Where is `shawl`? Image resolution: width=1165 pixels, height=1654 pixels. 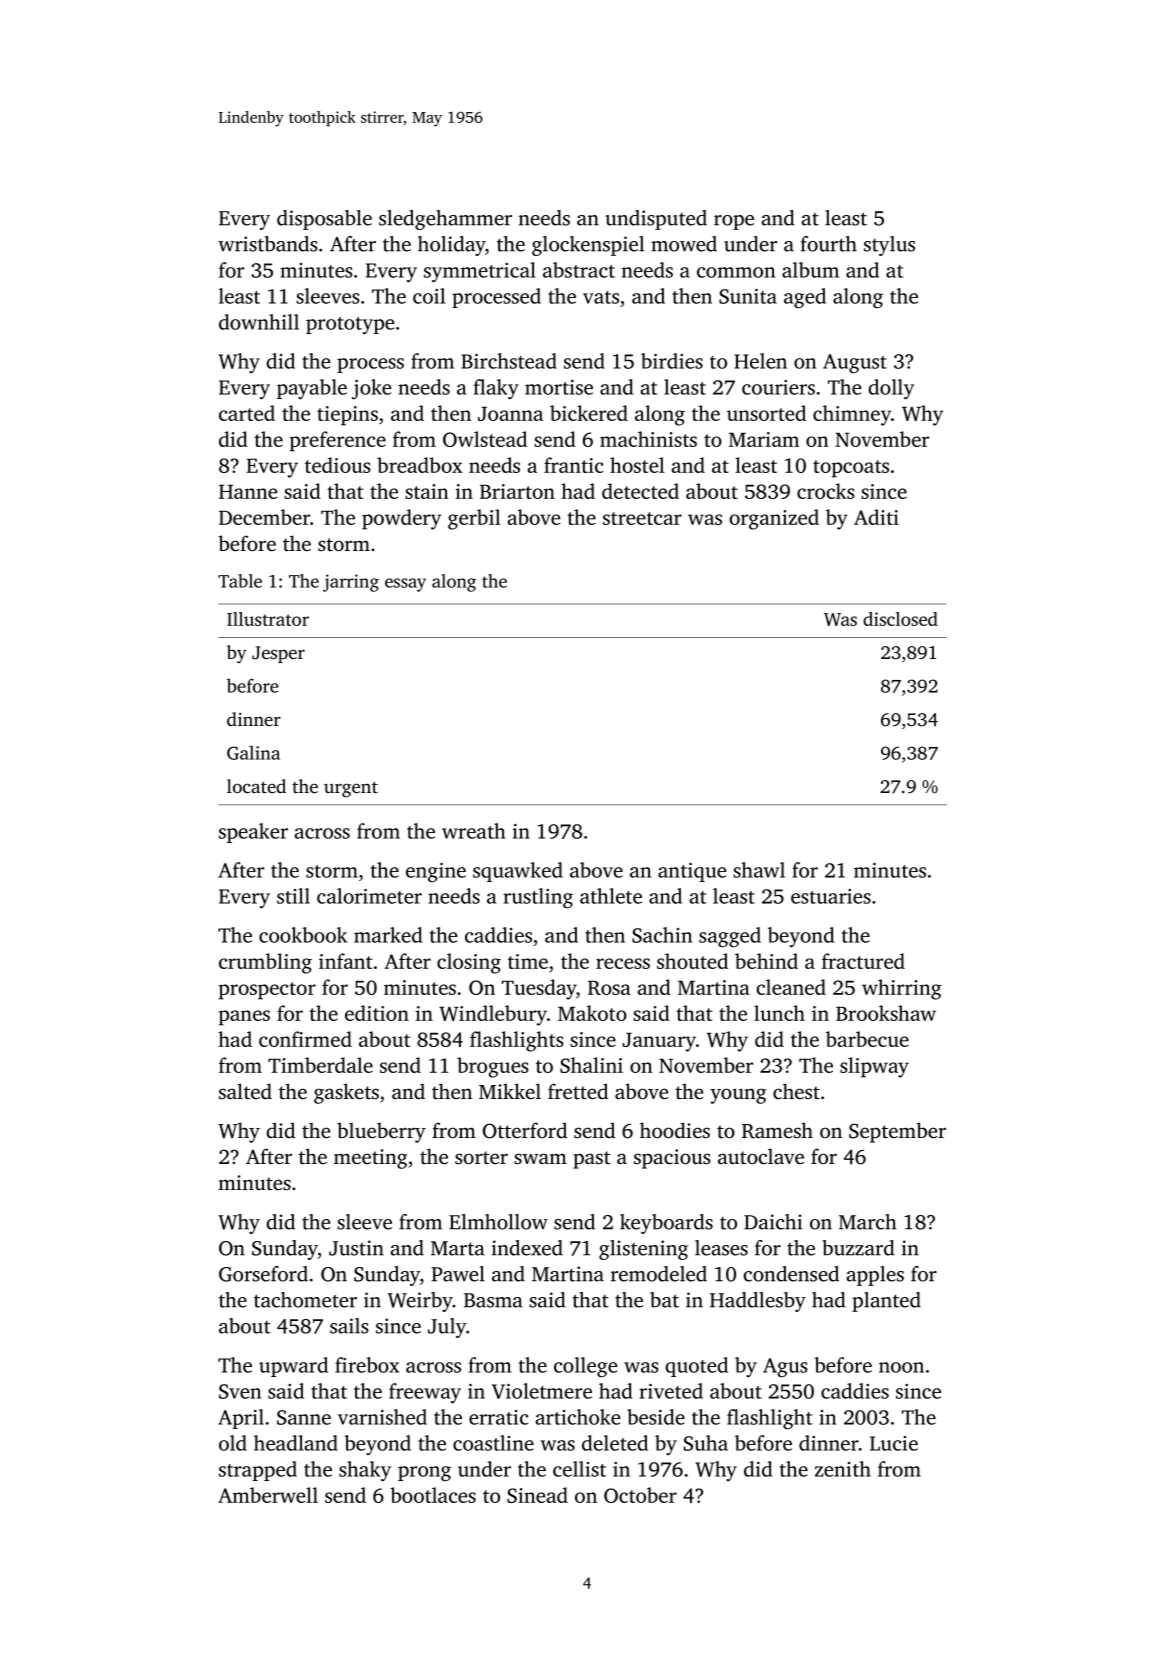
shawl is located at coordinates (759, 870).
